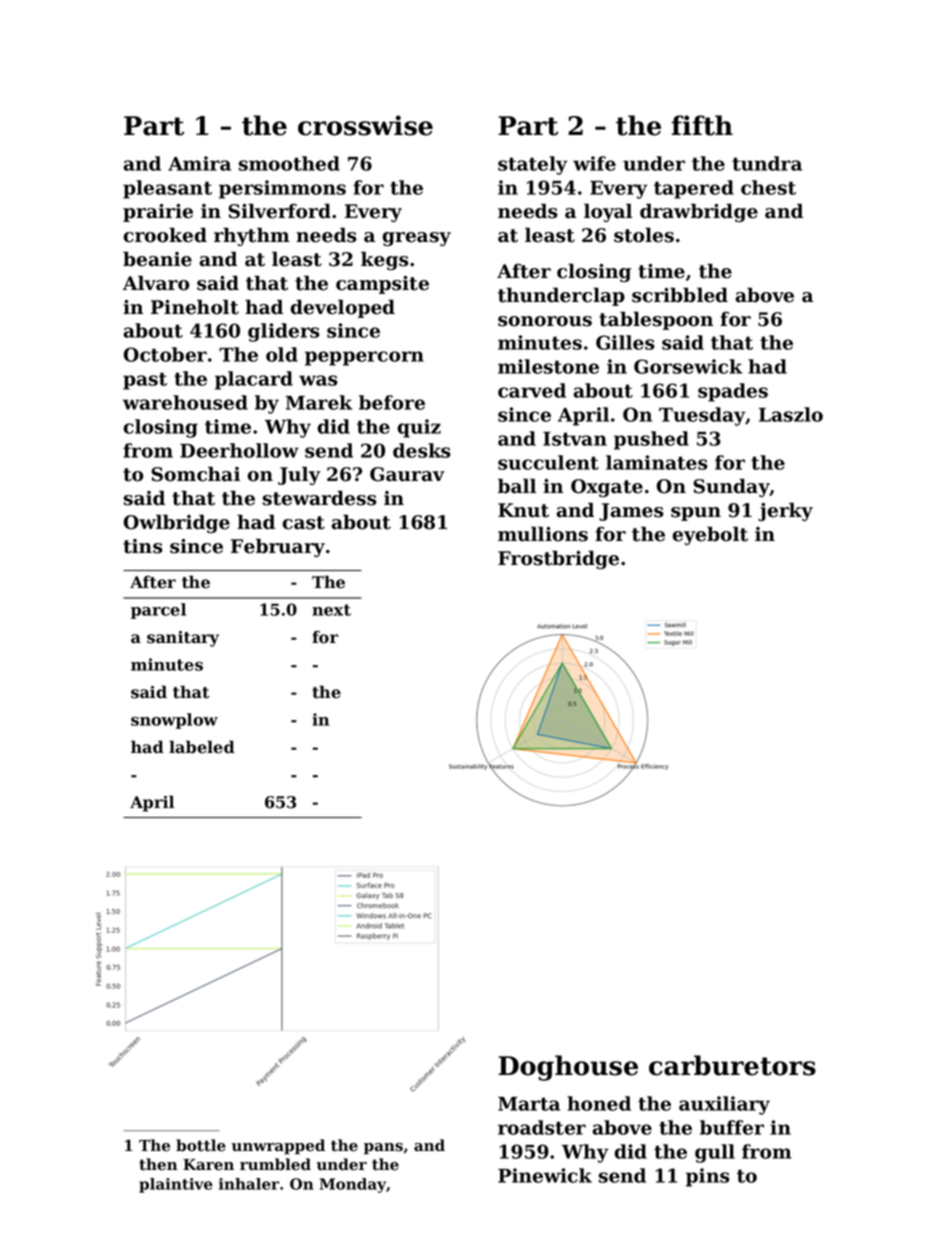  Describe the element at coordinates (568, 1068) in the page. I see `Doghouse` at that location.
